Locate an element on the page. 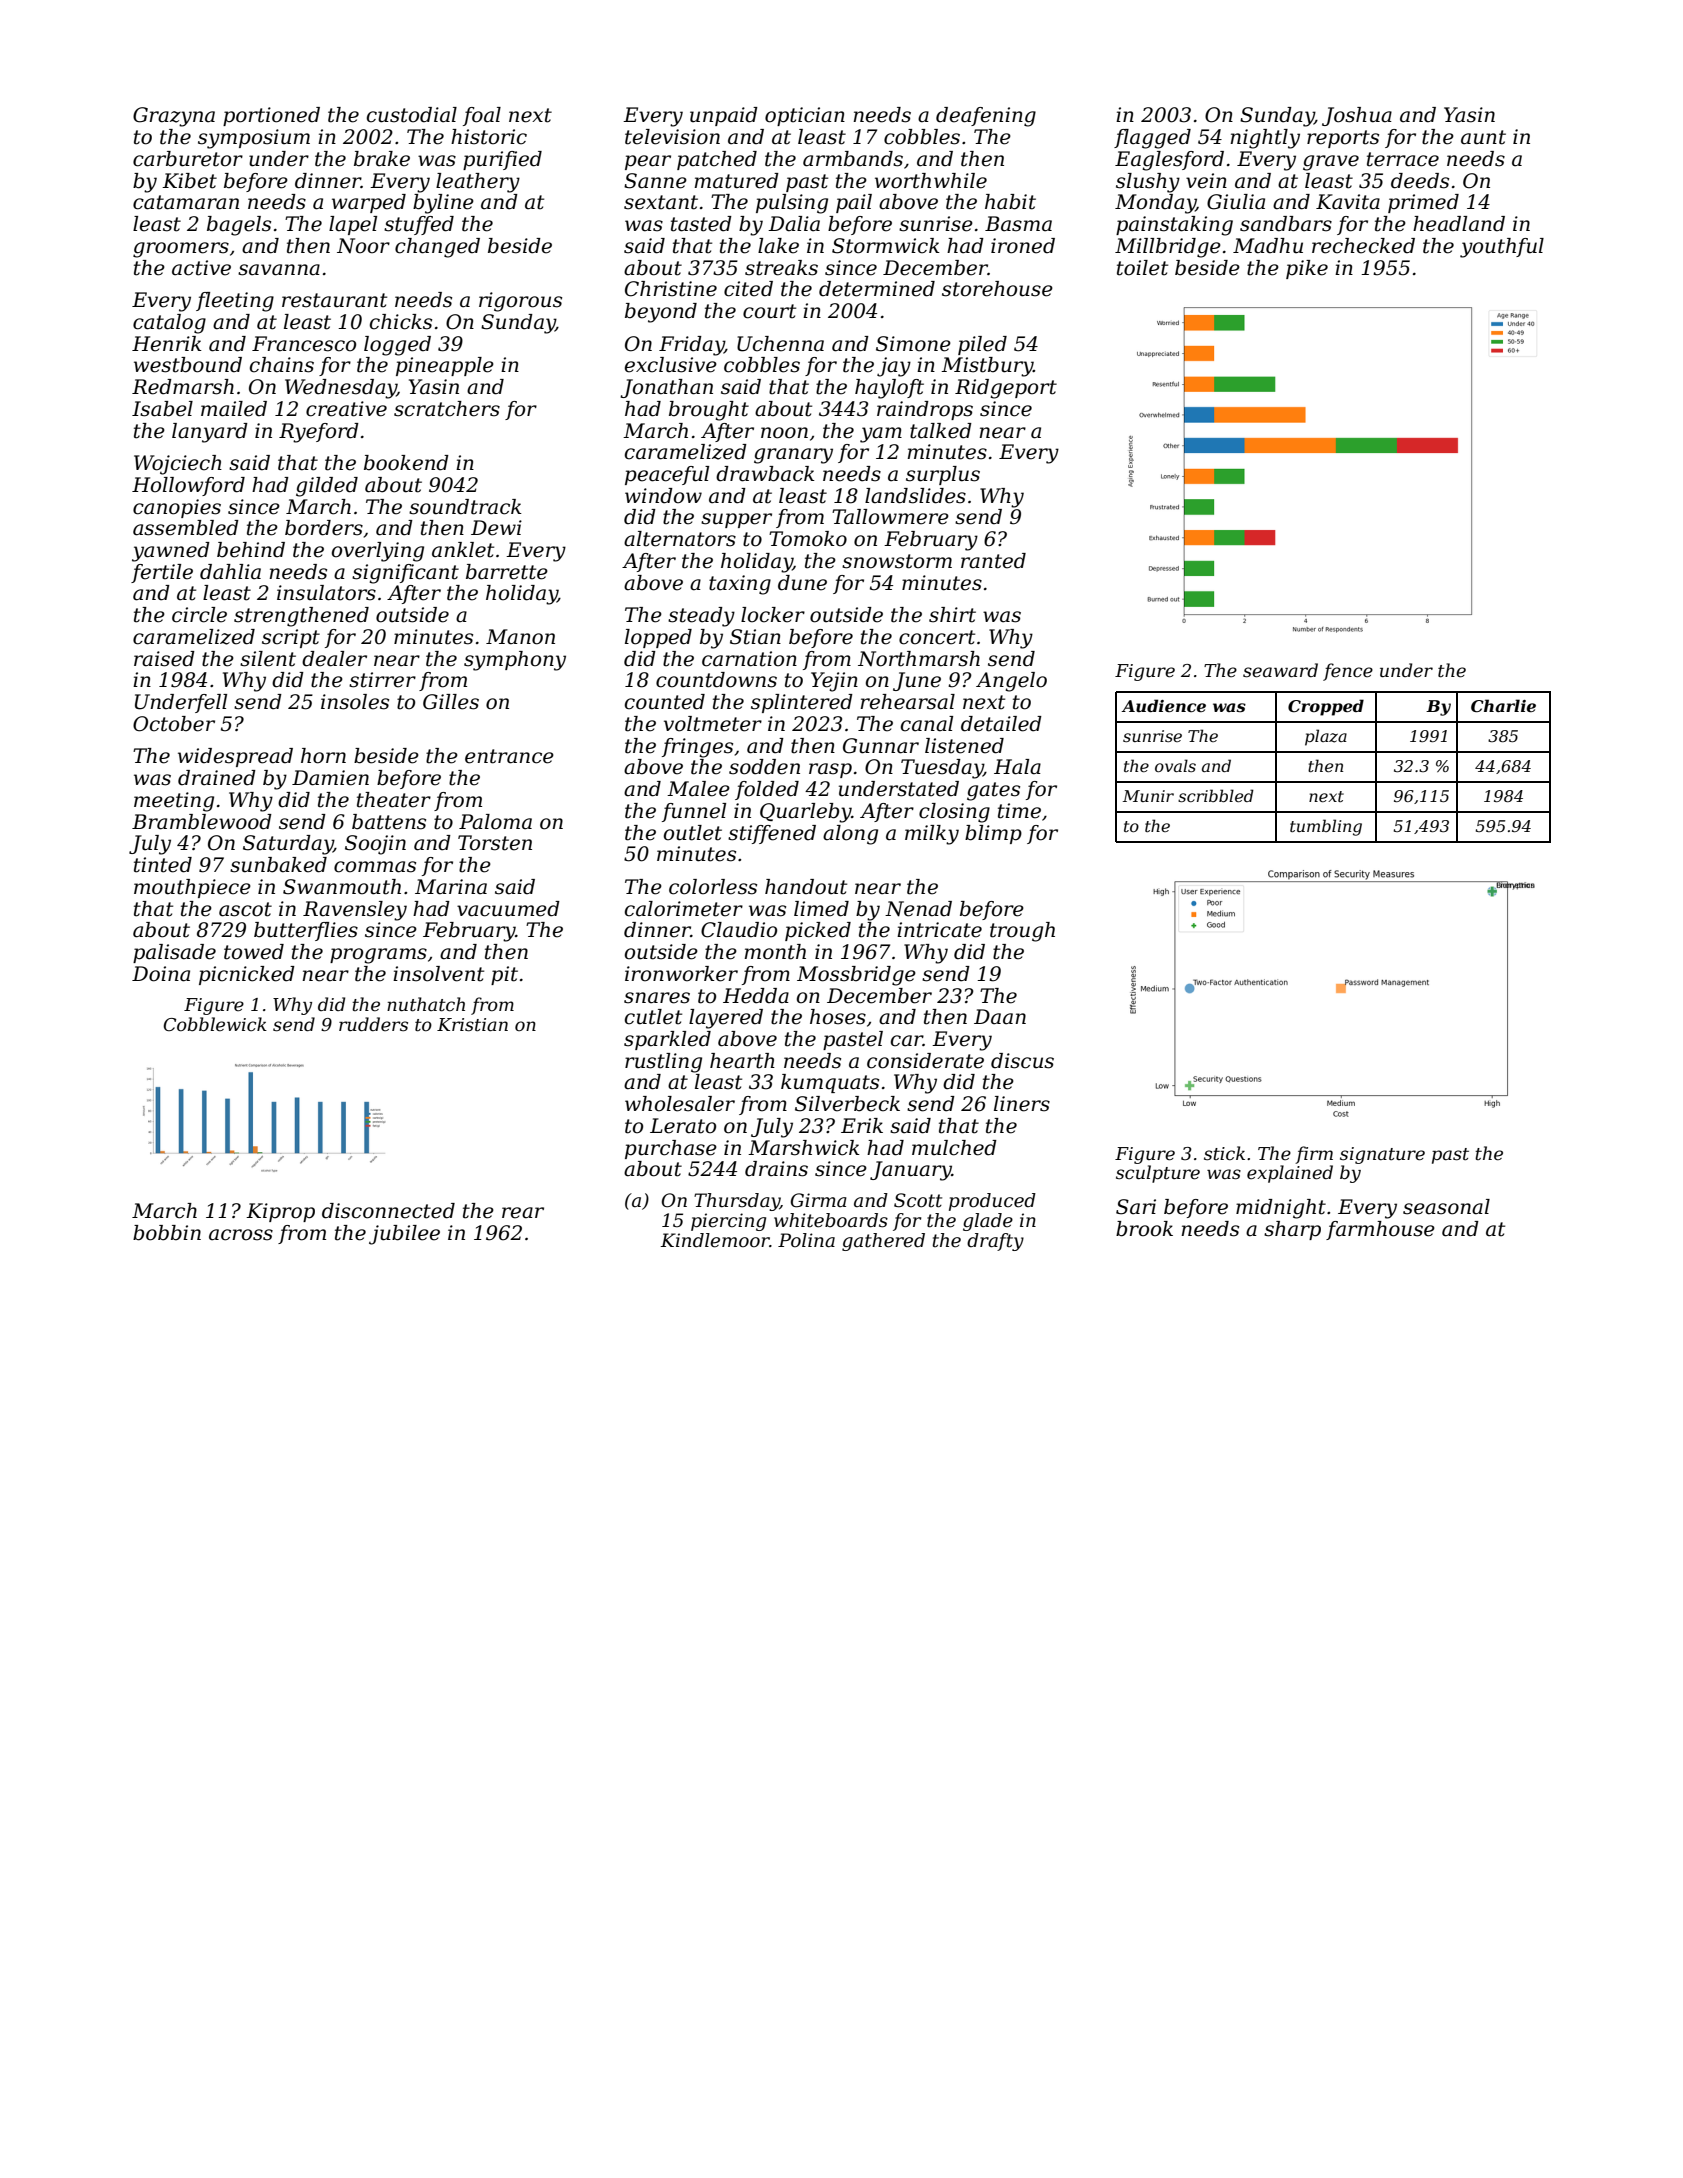  blimp is located at coordinates (993, 834).
